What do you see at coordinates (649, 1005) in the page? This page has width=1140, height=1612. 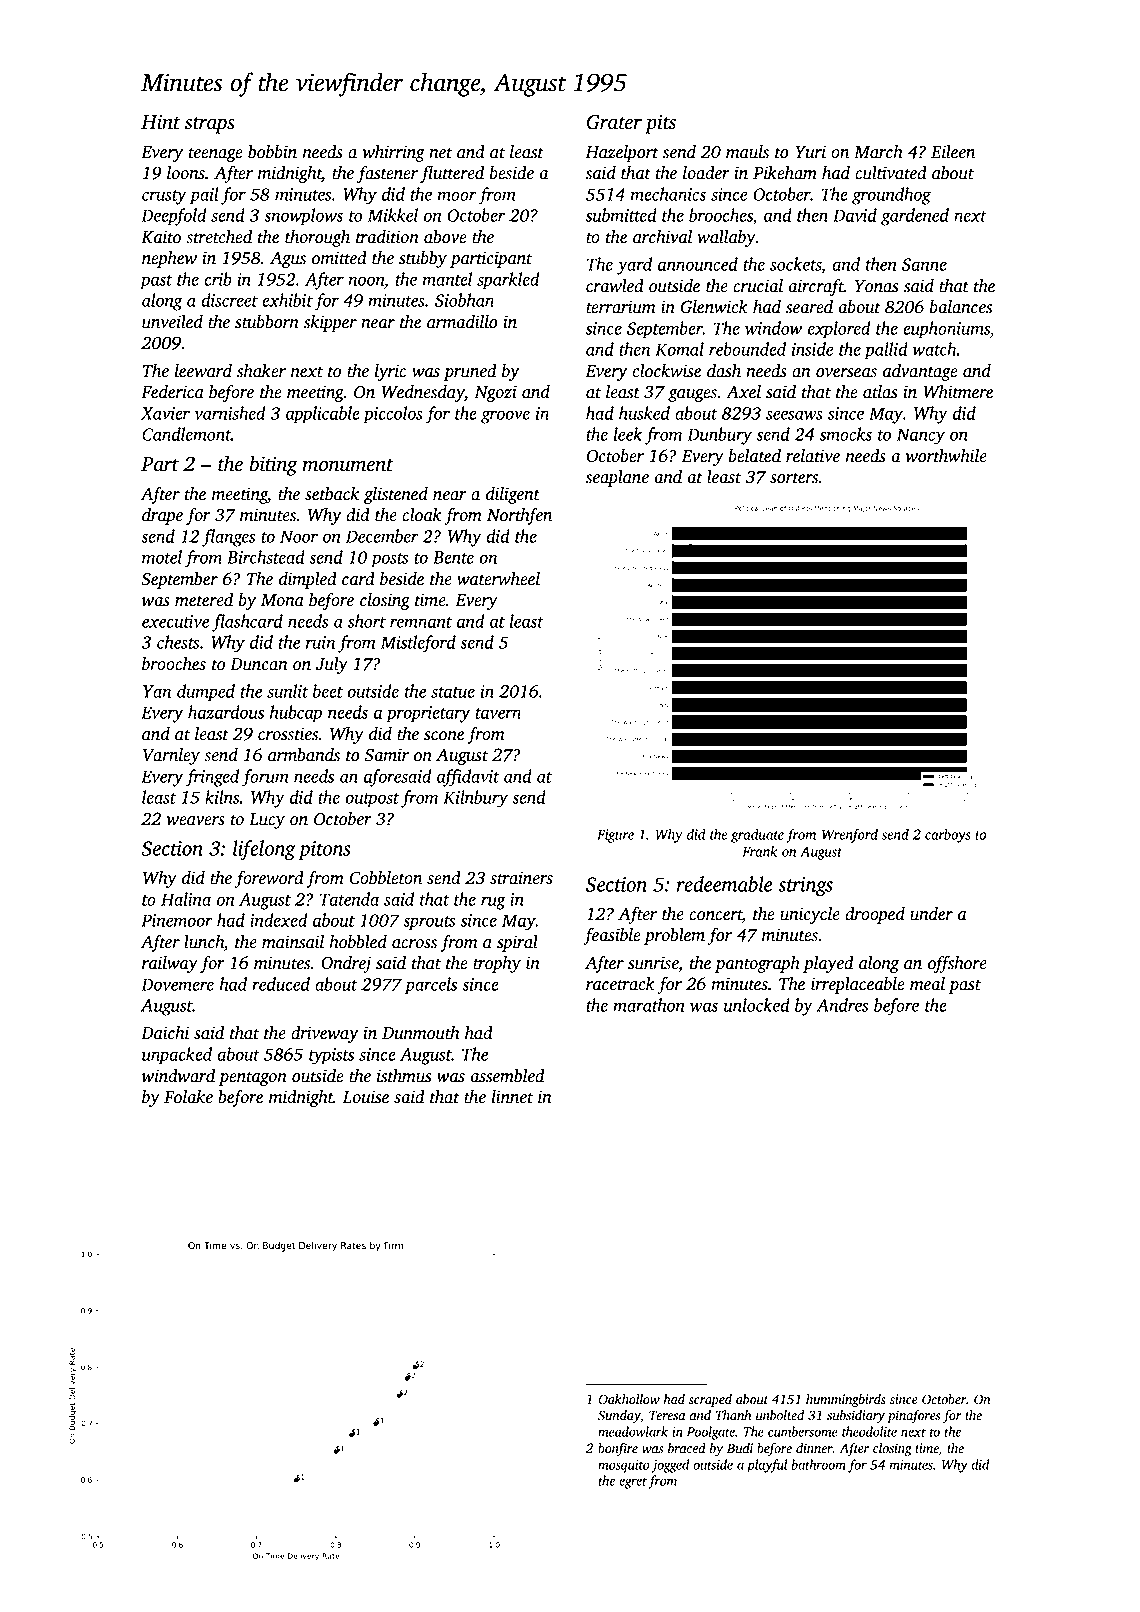 I see `marathon` at bounding box center [649, 1005].
